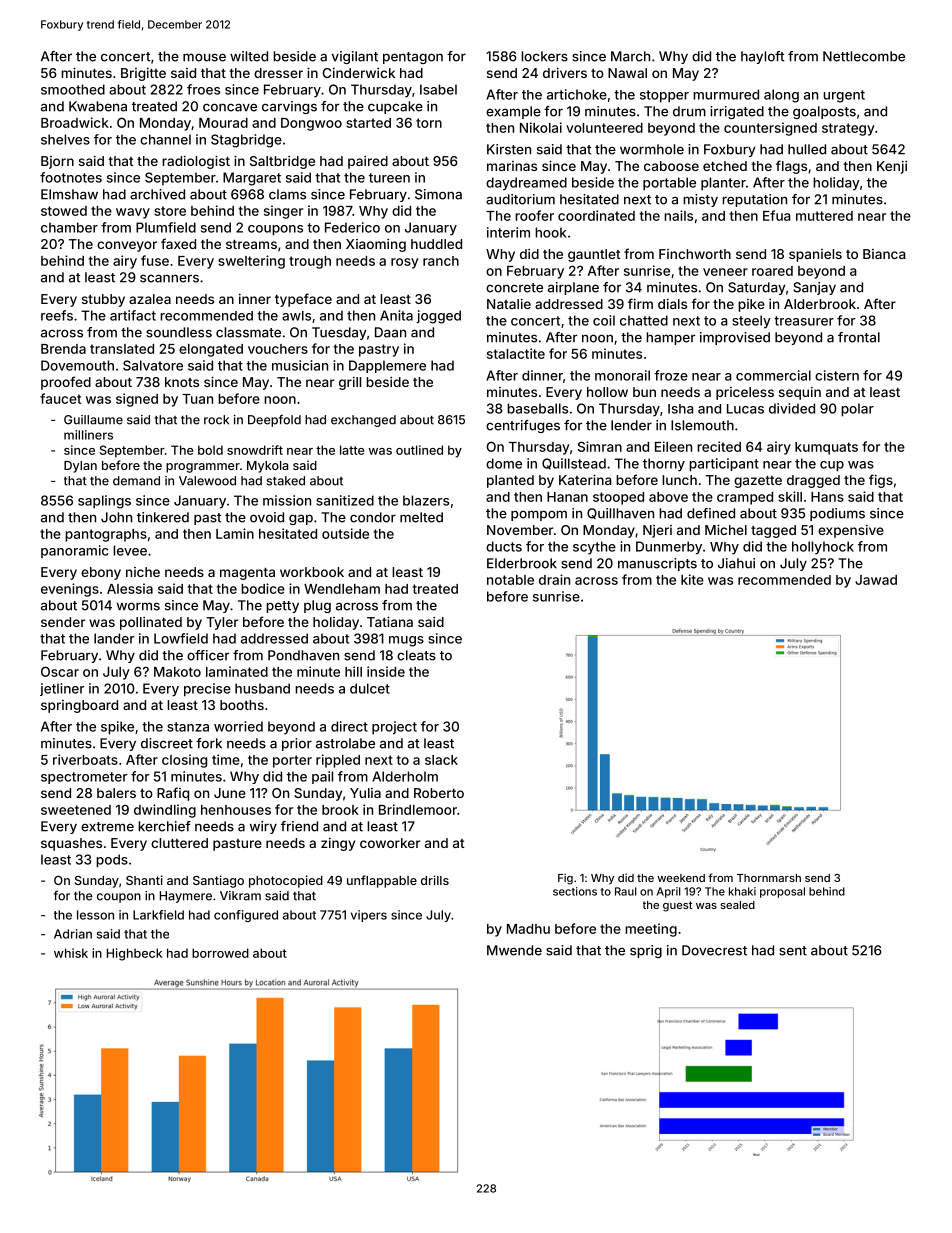 The image size is (952, 1233). What do you see at coordinates (670, 338) in the screenshot?
I see `hamper` at bounding box center [670, 338].
